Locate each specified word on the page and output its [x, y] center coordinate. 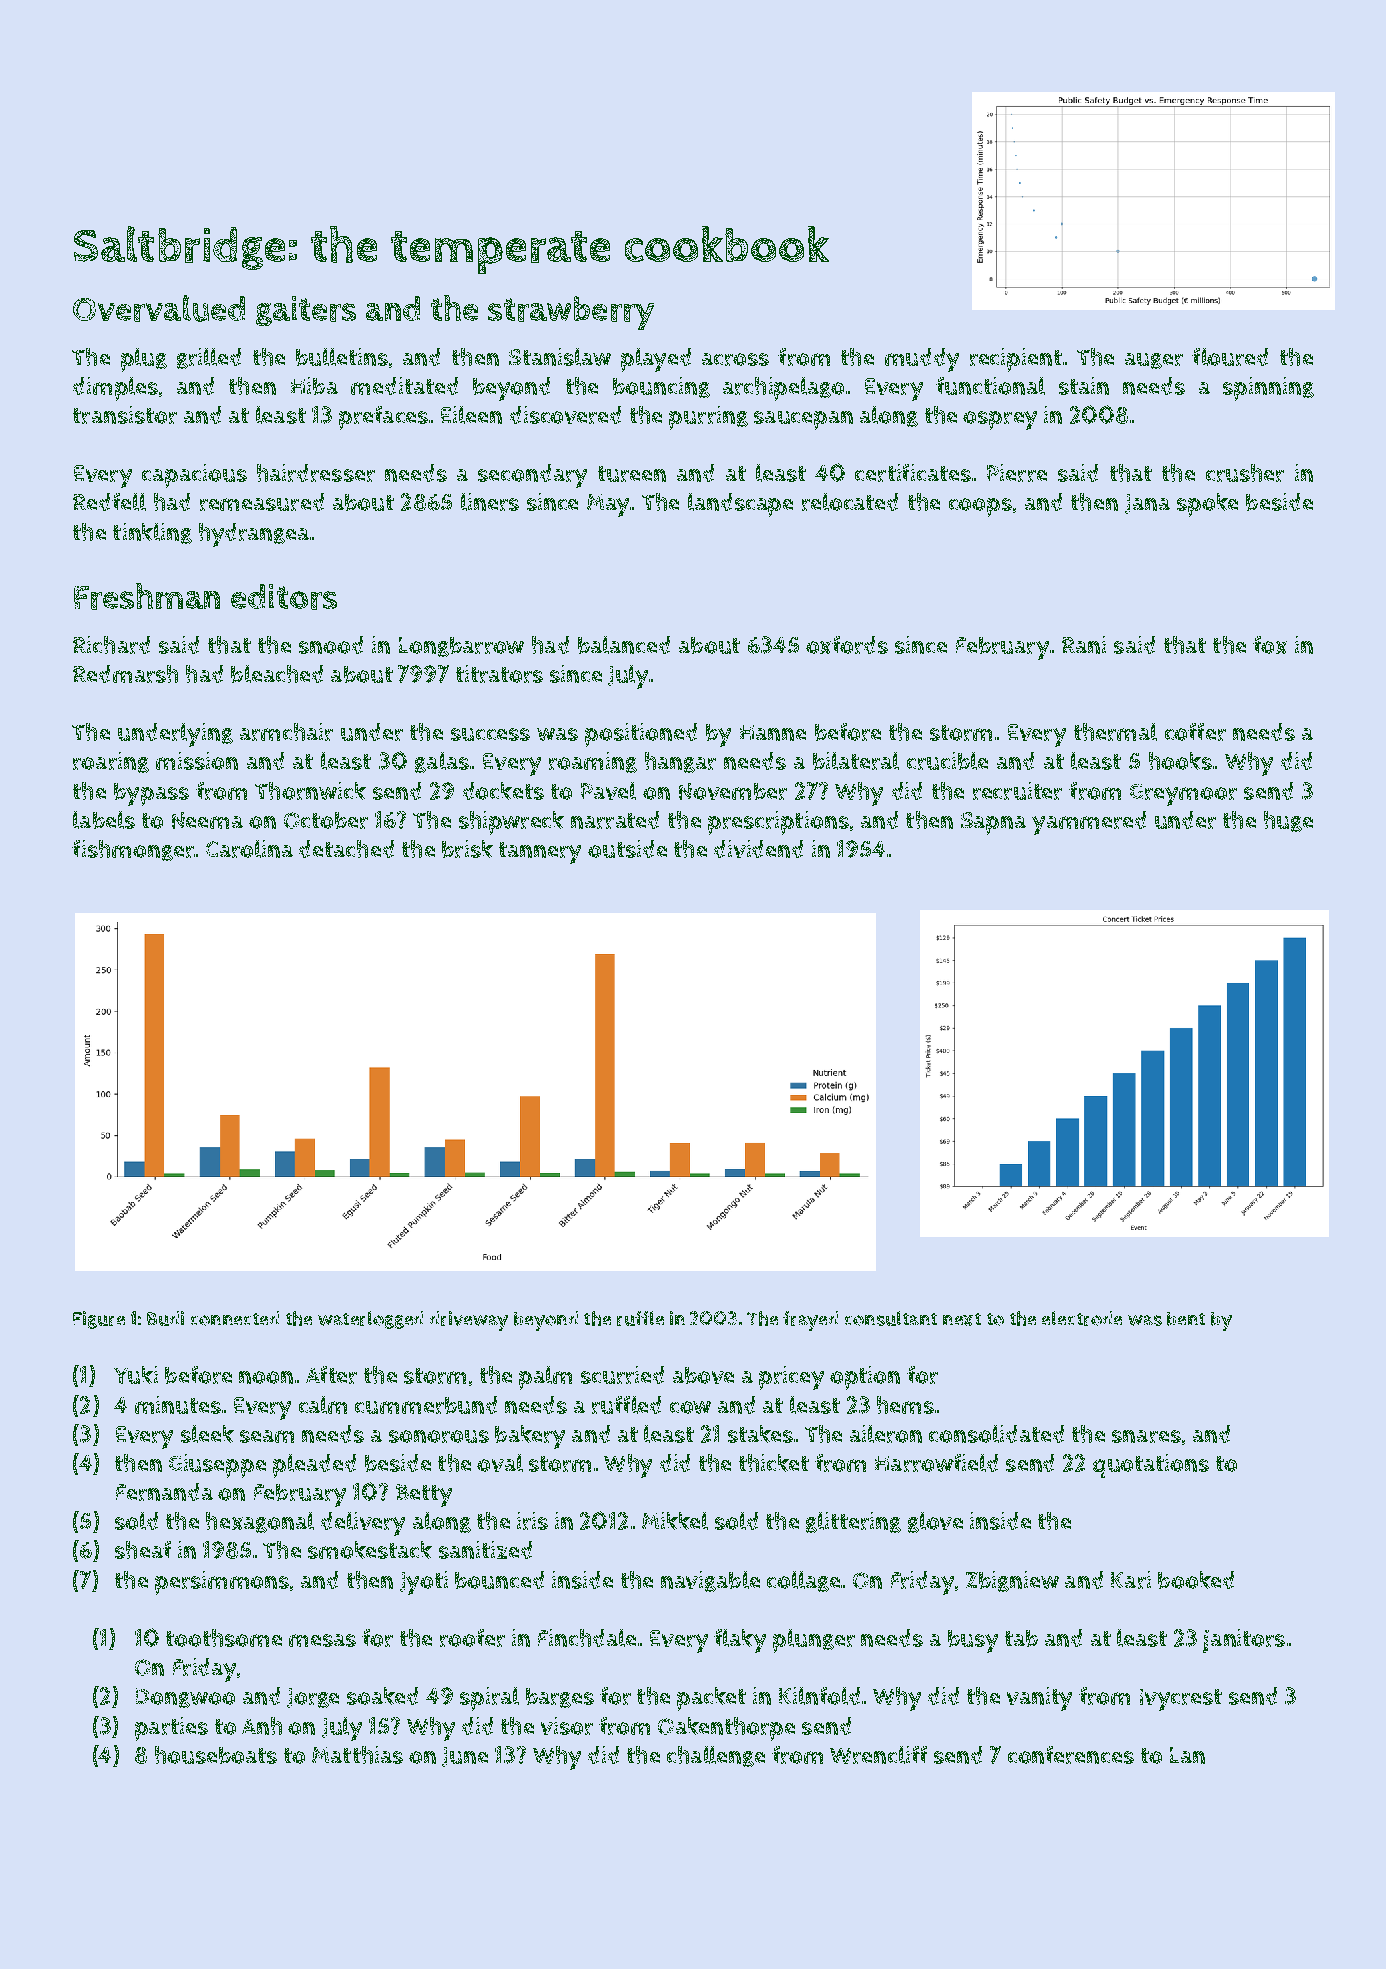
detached [346, 849]
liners [490, 502]
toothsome [224, 1638]
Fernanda [164, 1492]
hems [905, 1405]
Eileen [471, 415]
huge [1288, 821]
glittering [853, 1522]
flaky [740, 1641]
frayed [810, 1321]
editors [284, 597]
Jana [1147, 504]
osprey [1000, 420]
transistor [125, 415]
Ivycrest [1181, 1700]
